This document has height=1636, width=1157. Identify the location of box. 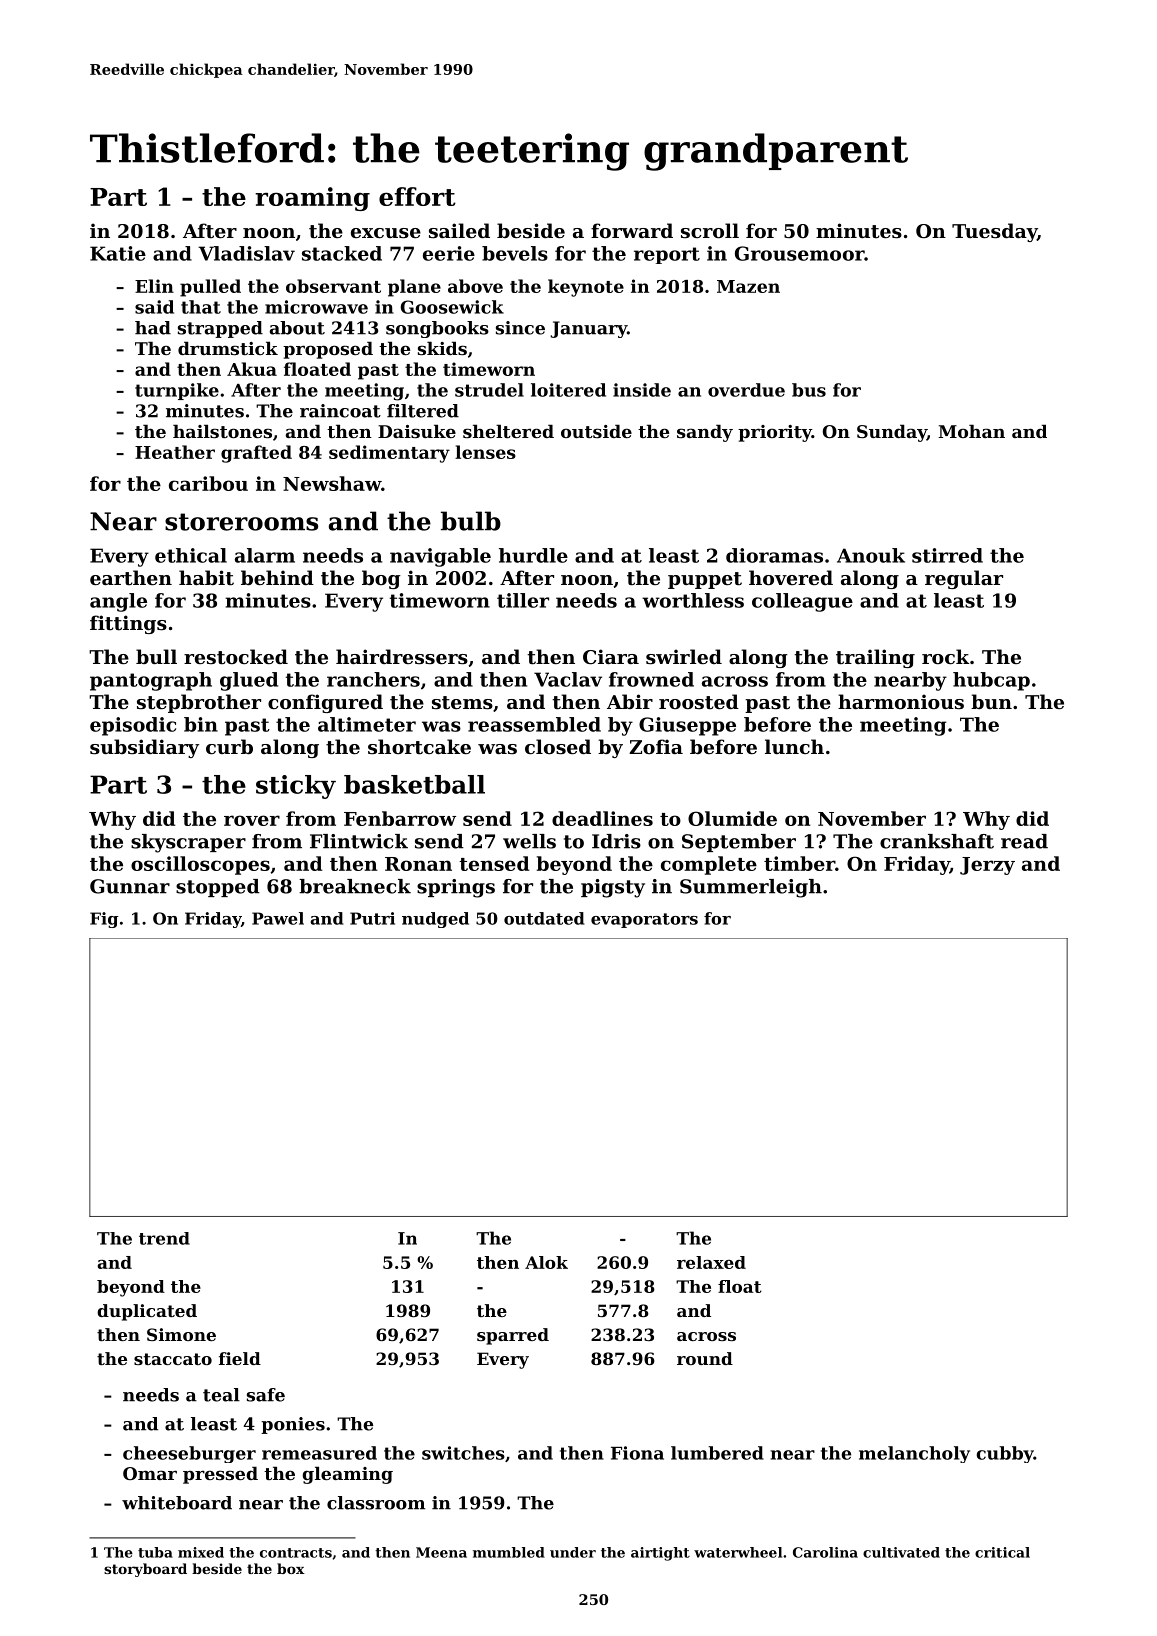
(291, 1568).
